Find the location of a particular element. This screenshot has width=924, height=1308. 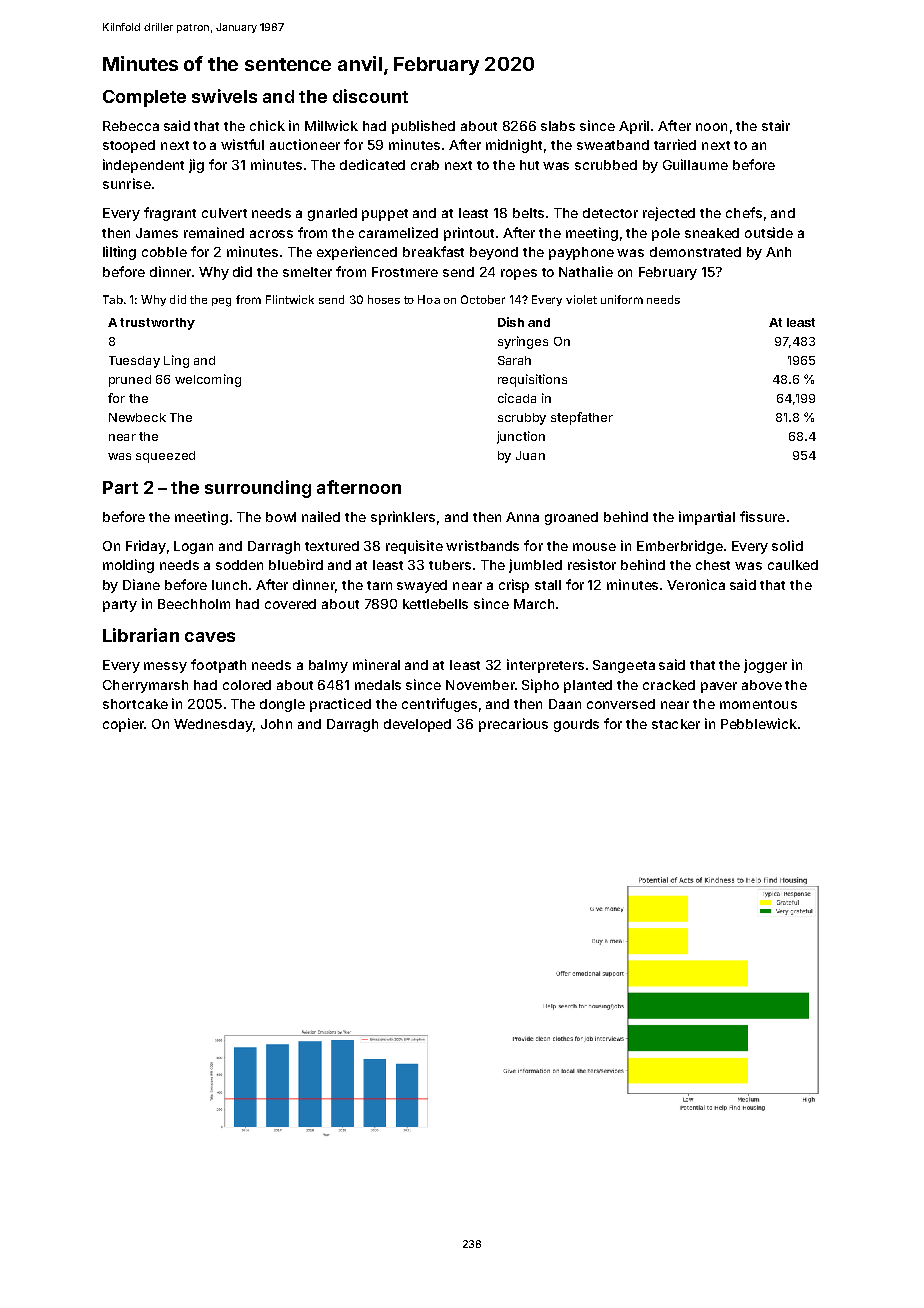

demonstrated is located at coordinates (695, 252).
